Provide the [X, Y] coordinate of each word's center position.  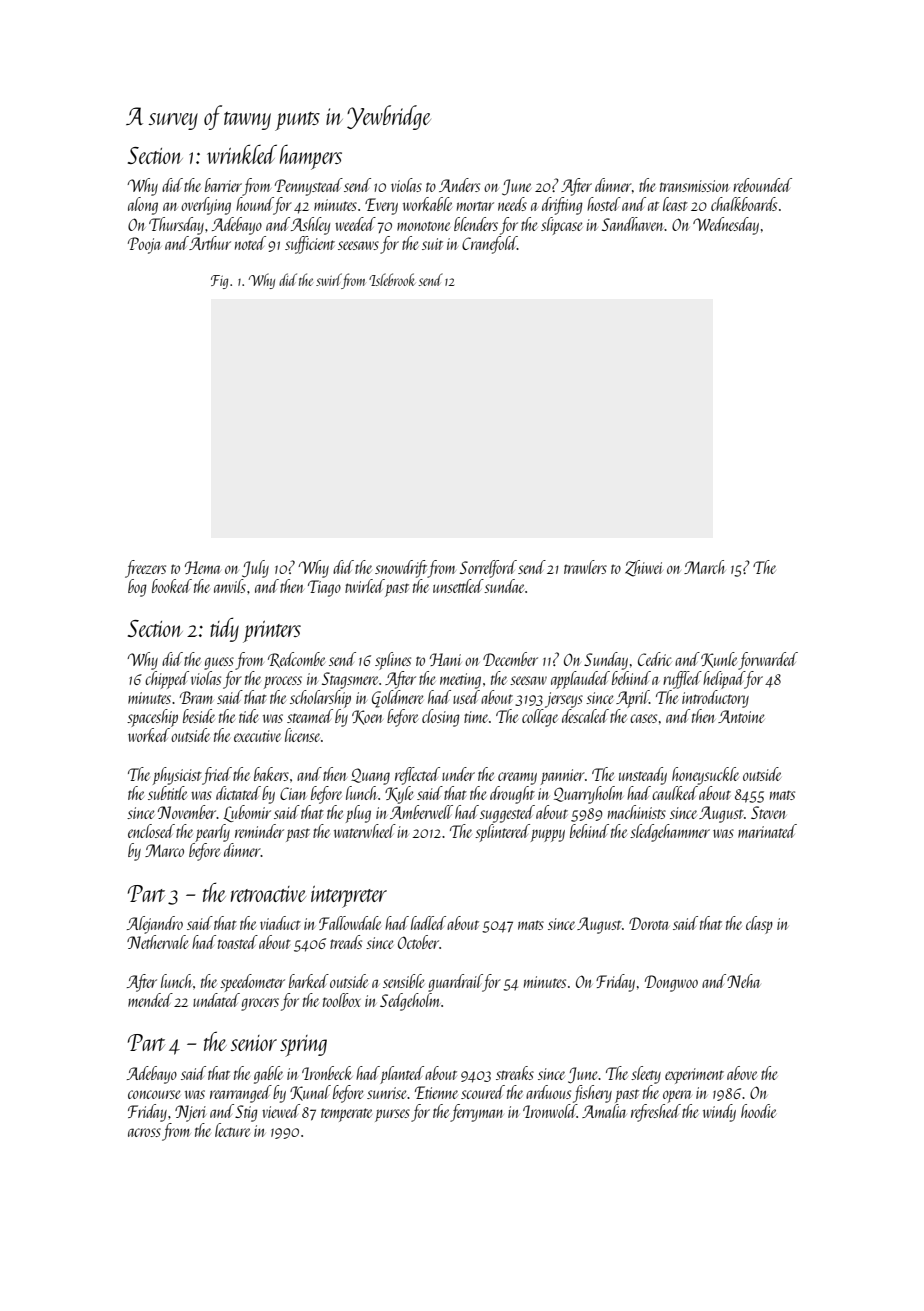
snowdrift [401, 569]
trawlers [585, 567]
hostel [604, 204]
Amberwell [421, 812]
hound [255, 205]
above [742, 1073]
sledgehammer [670, 833]
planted [402, 1075]
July [255, 569]
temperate [346, 1115]
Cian [293, 793]
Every [381, 206]
